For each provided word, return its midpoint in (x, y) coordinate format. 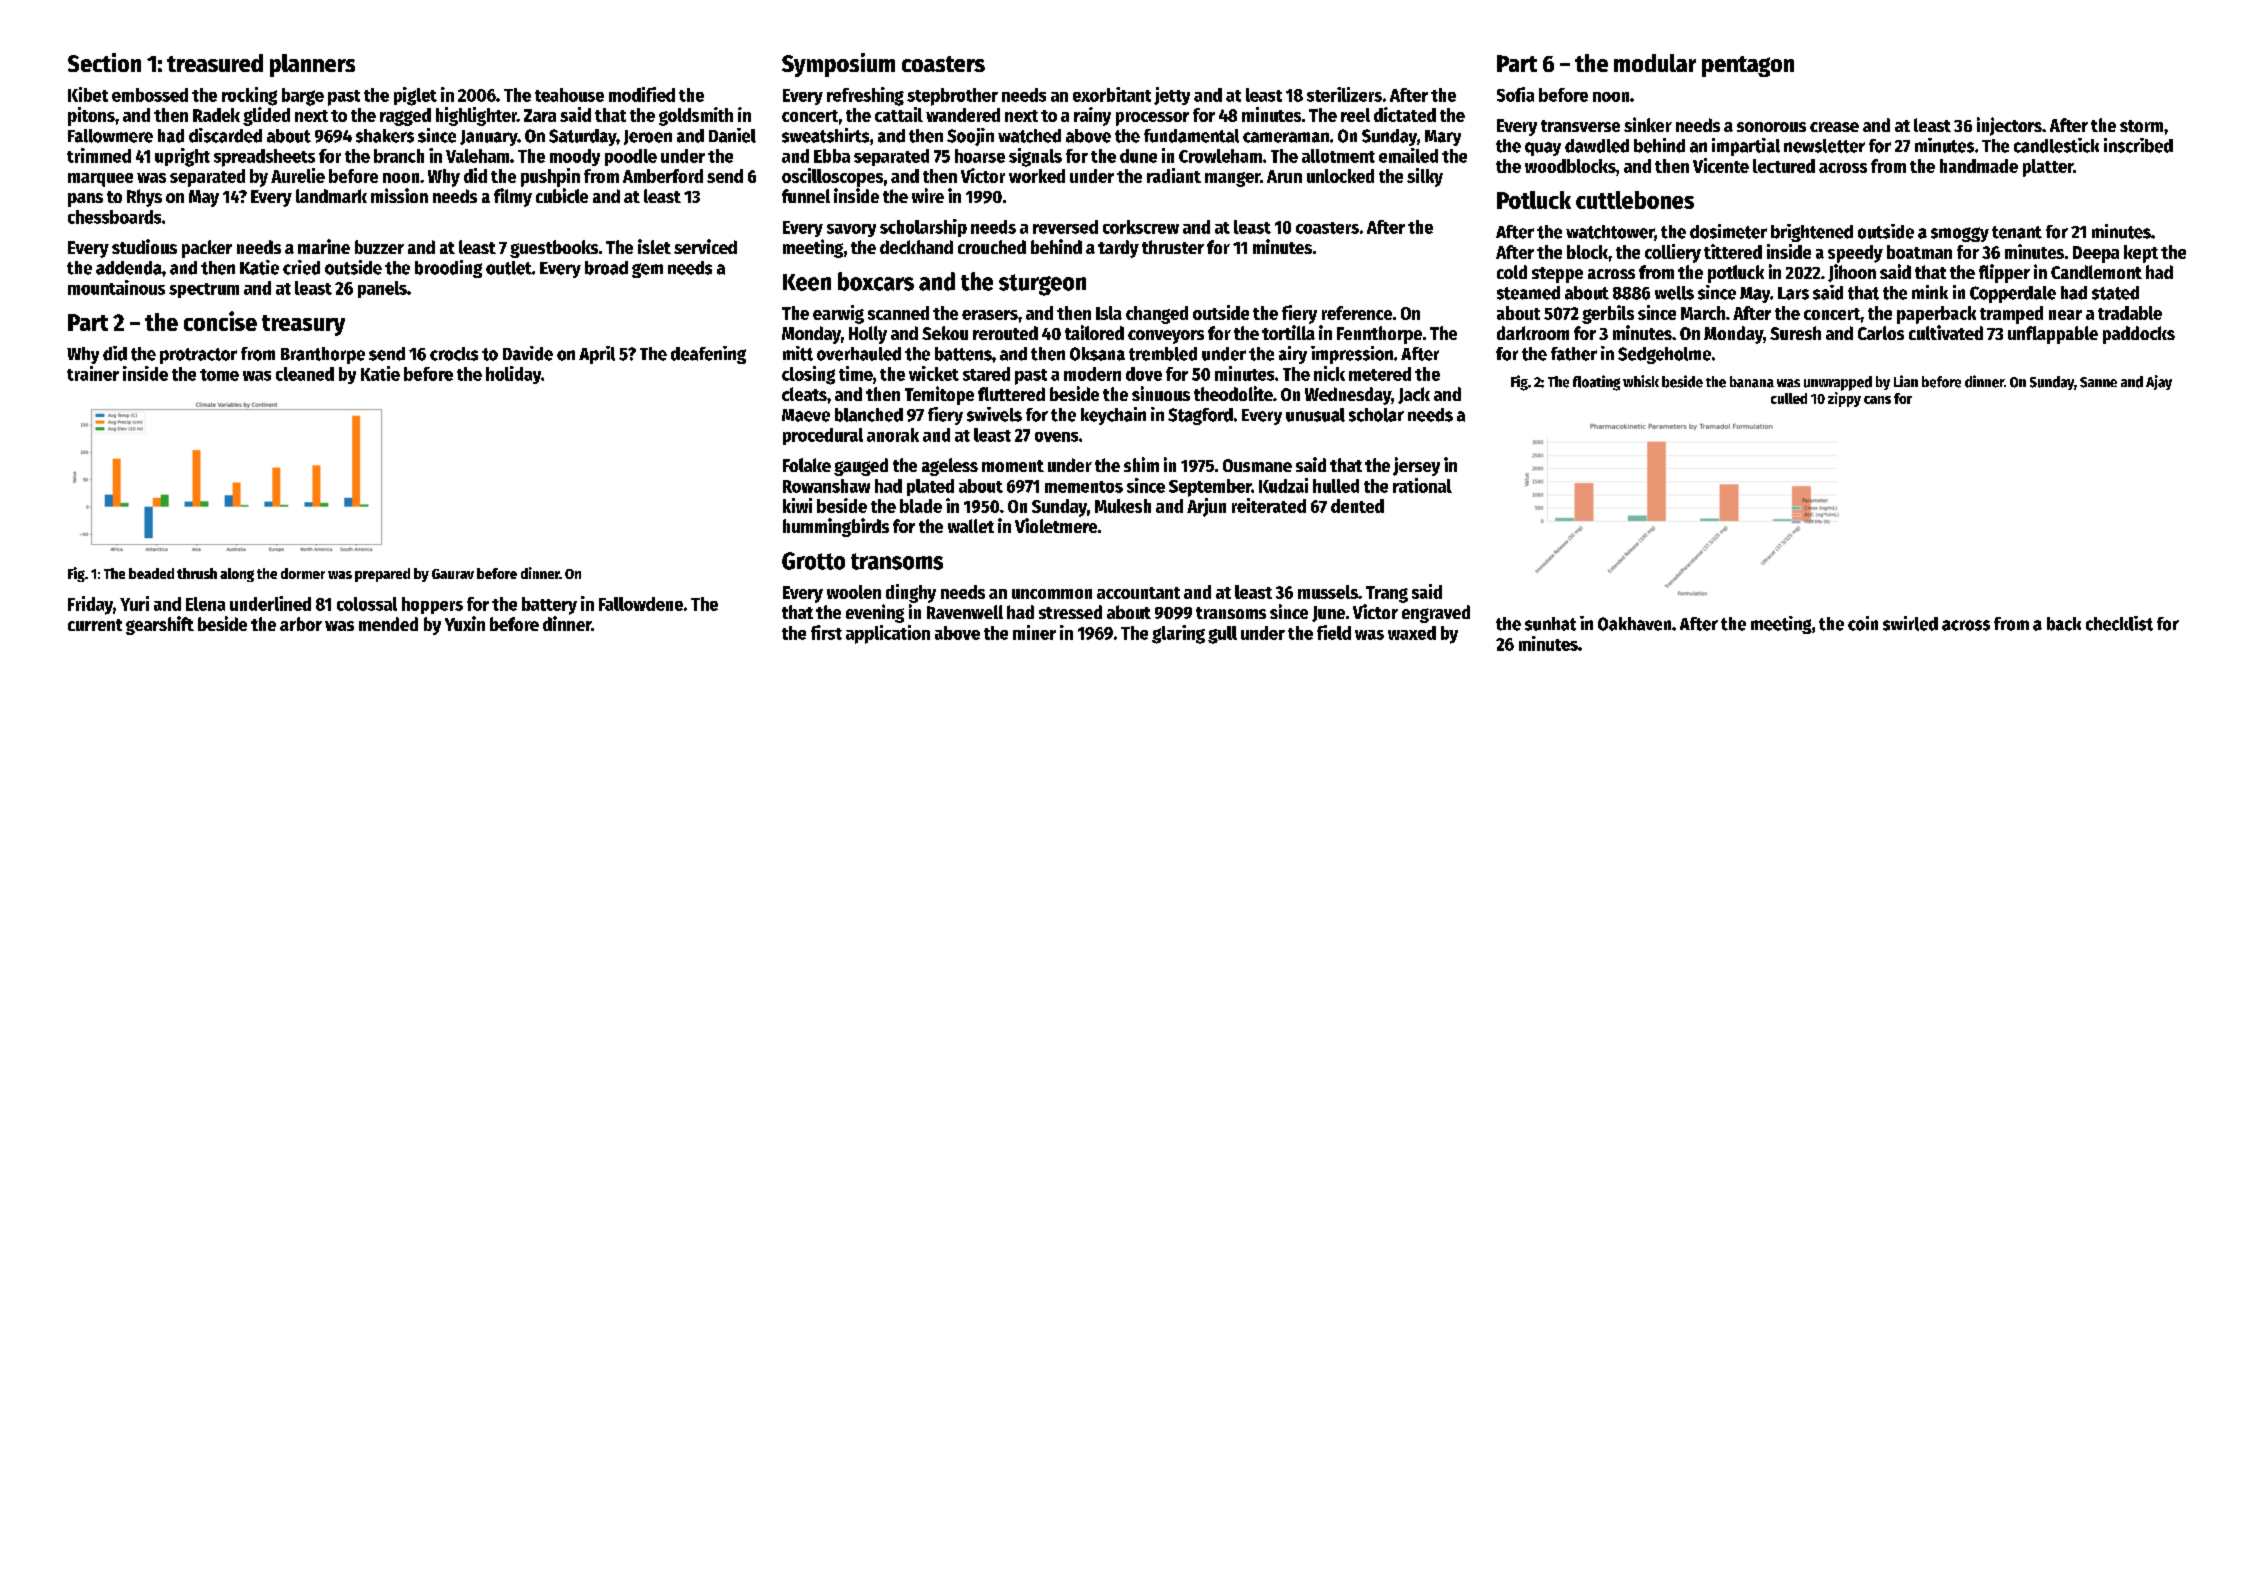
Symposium (838, 65)
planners (312, 65)
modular (1655, 63)
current (95, 625)
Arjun (1206, 507)
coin (1863, 623)
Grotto (813, 561)
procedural (823, 436)
